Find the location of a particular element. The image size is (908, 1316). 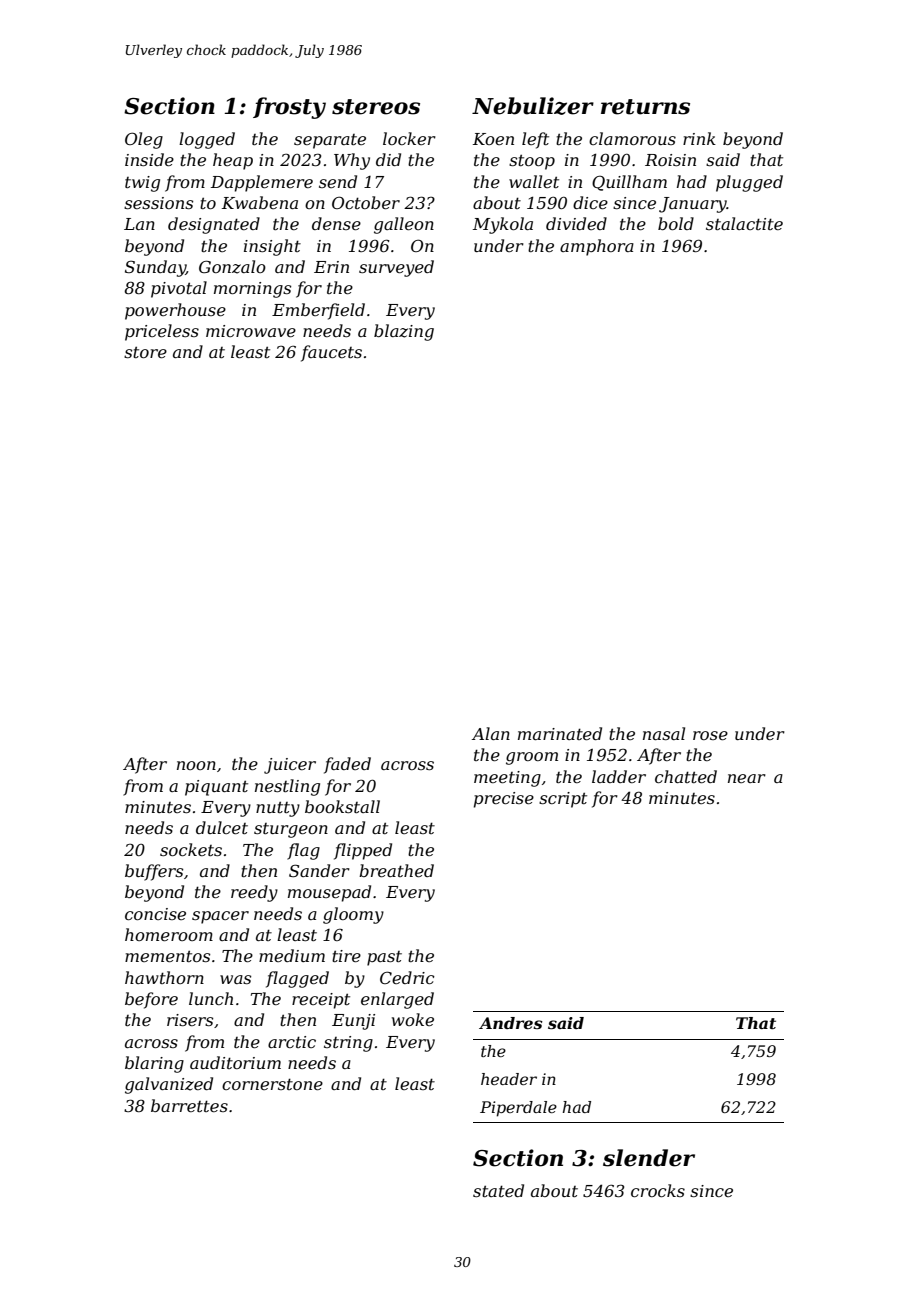

twig is located at coordinates (142, 184).
